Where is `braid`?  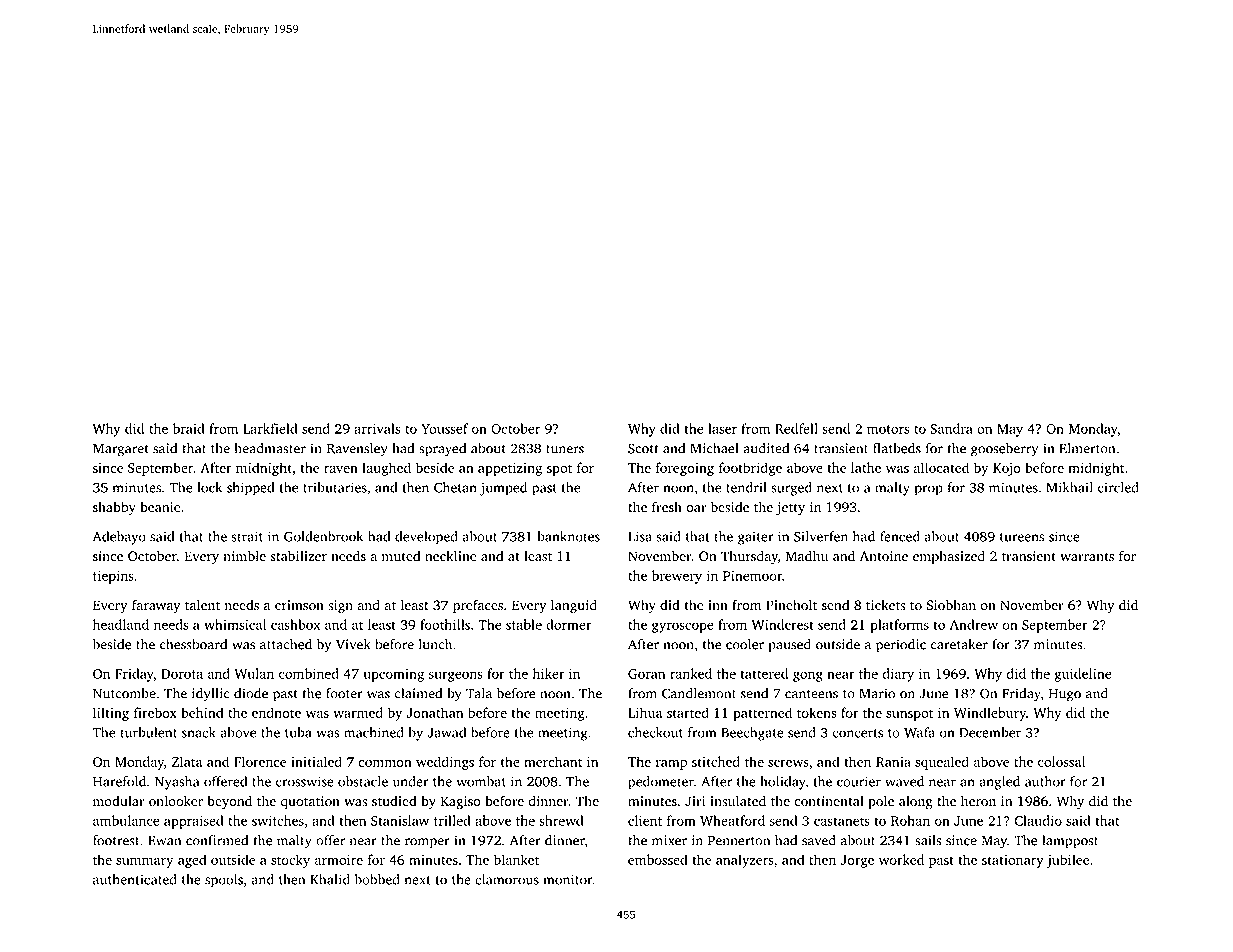
braid is located at coordinates (189, 428).
